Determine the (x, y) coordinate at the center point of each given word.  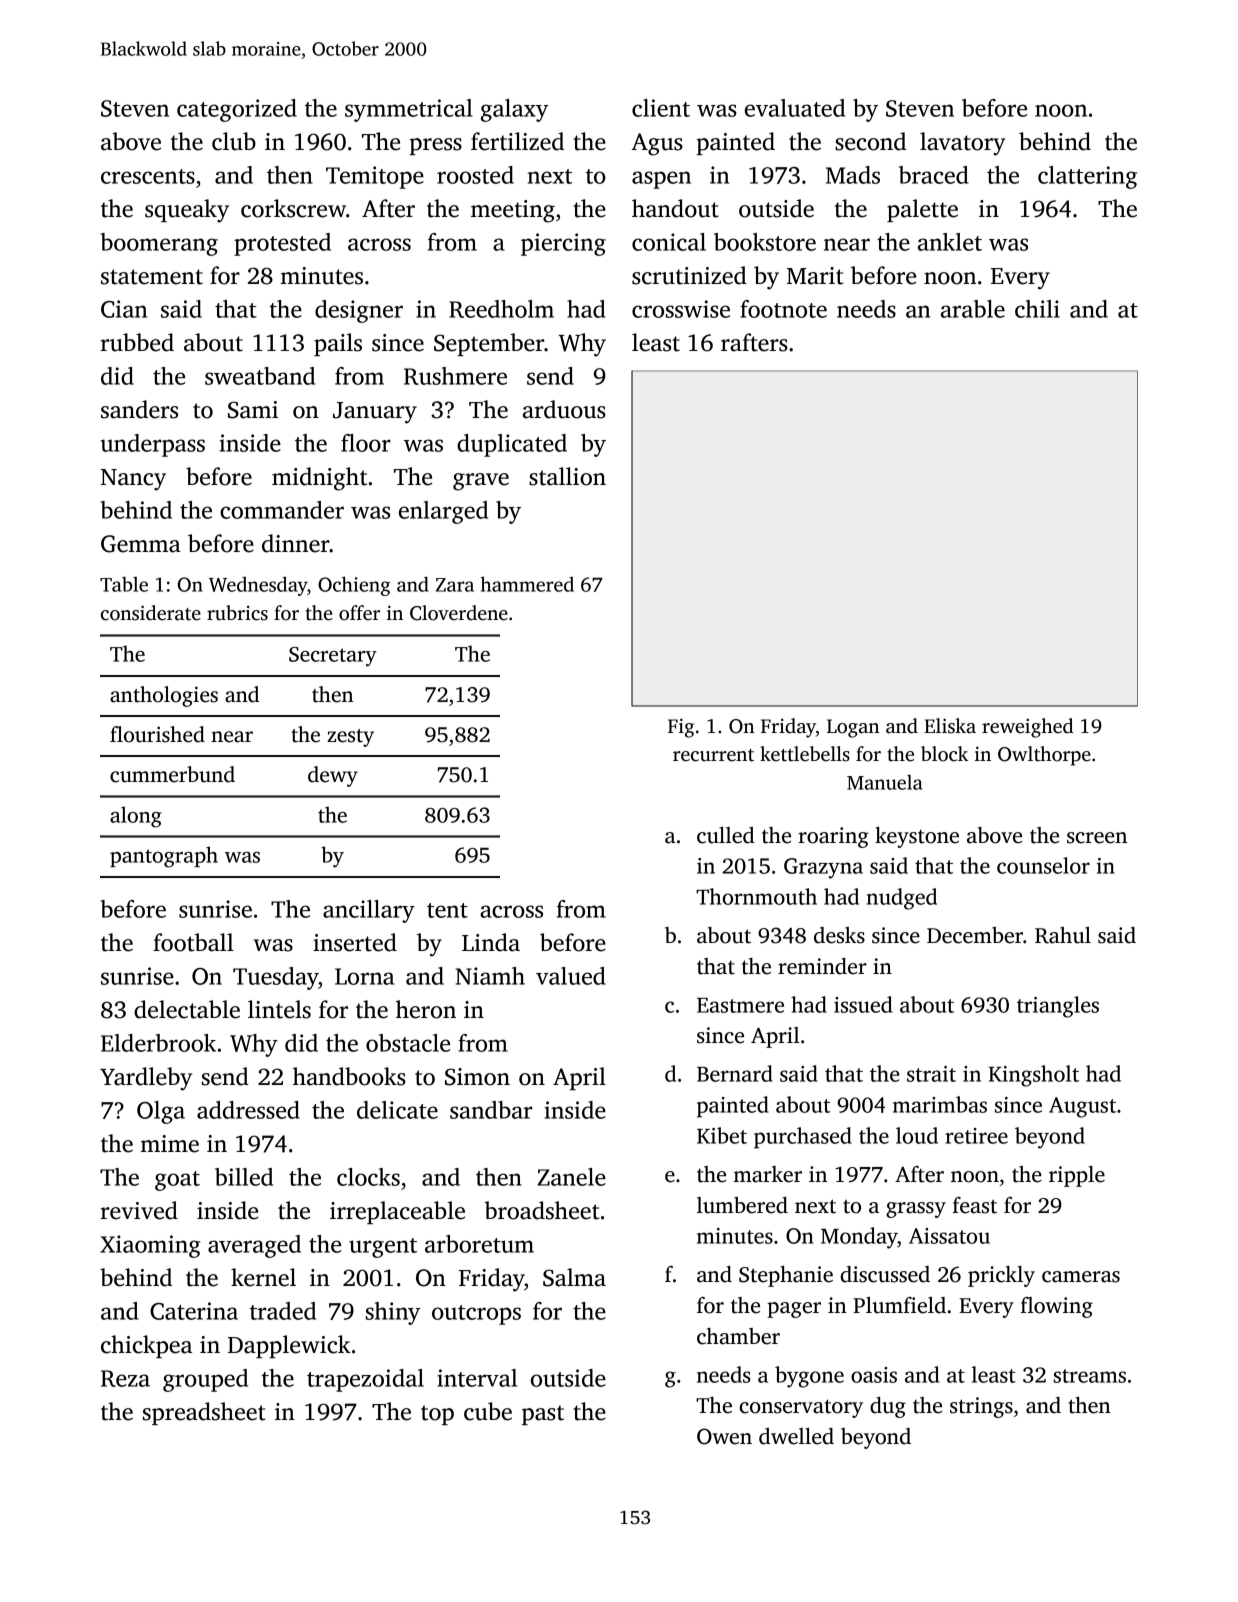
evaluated (795, 108)
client (661, 108)
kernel (263, 1277)
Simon (477, 1077)
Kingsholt (1034, 1076)
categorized (237, 110)
